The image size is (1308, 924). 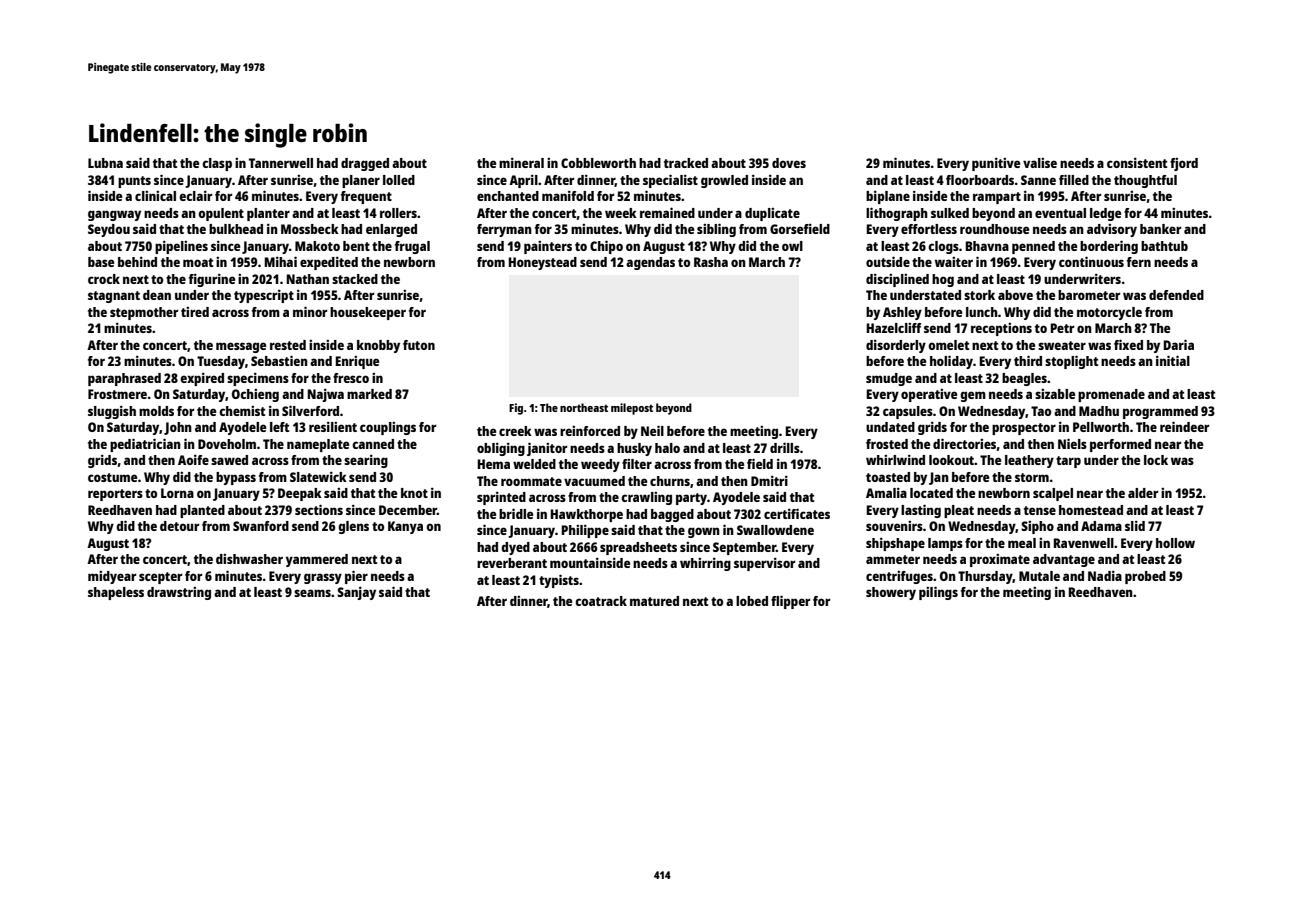 I want to click on defended, so click(x=1176, y=295).
